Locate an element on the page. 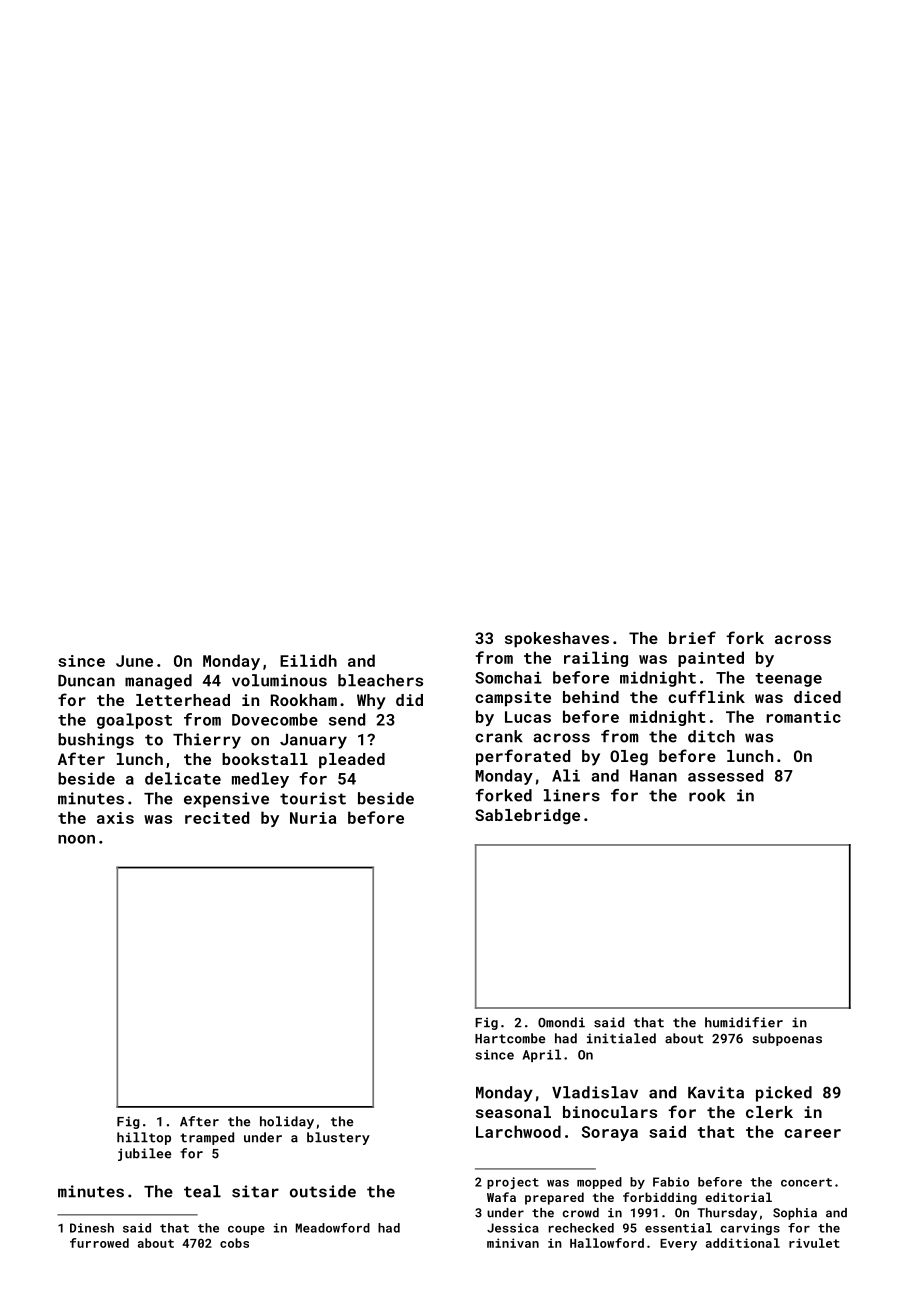 The height and width of the document is (1316, 908). Duncan is located at coordinates (86, 681).
